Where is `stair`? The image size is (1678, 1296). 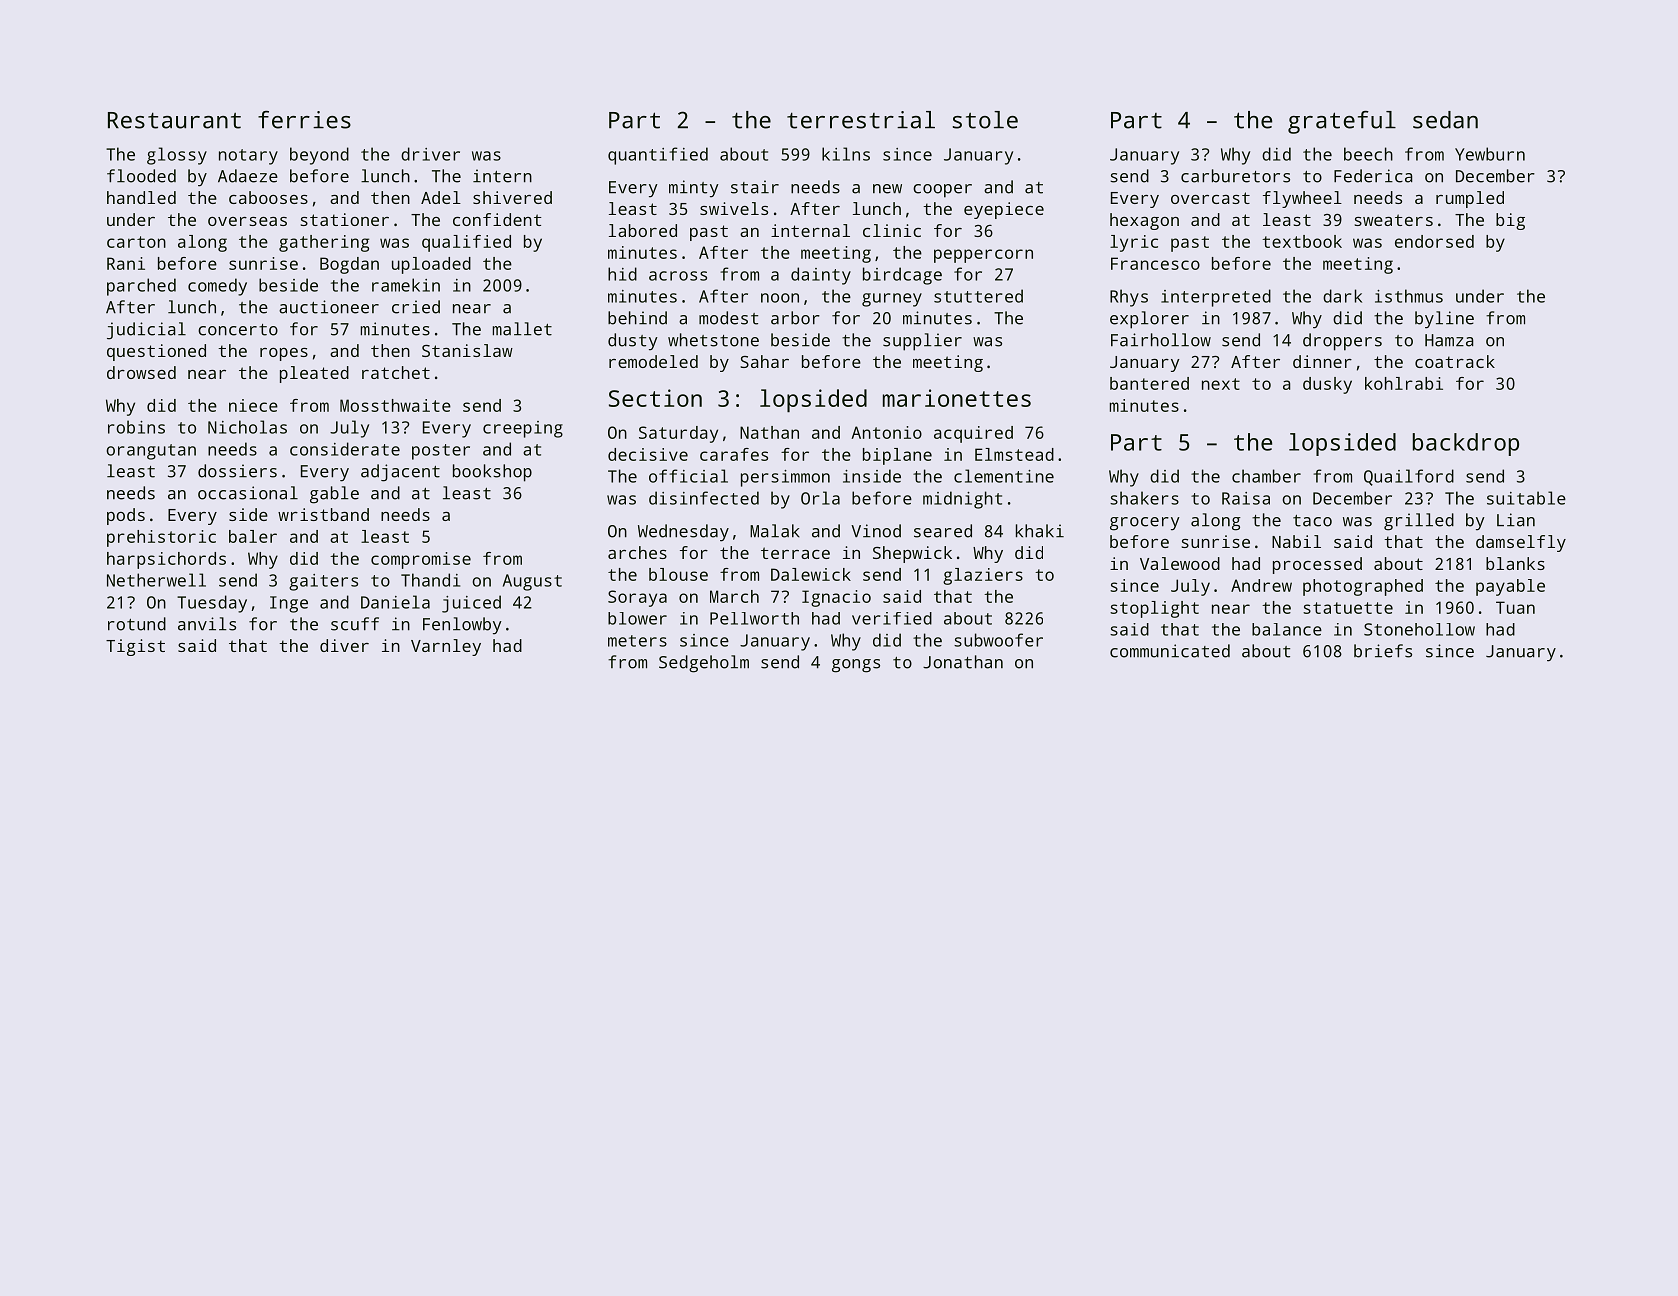 stair is located at coordinates (755, 187).
